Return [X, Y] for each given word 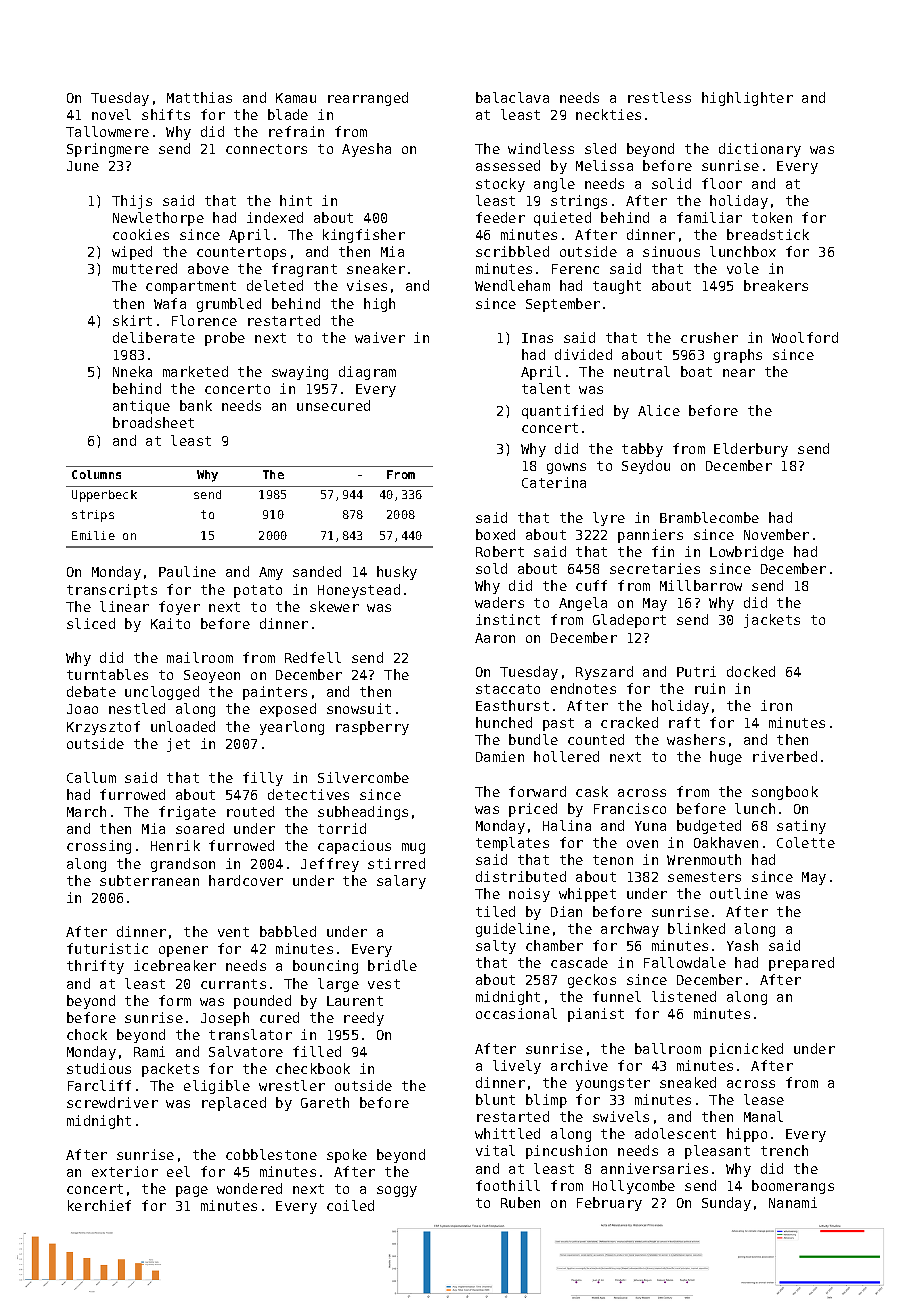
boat [696, 371]
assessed [508, 165]
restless [659, 97]
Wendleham [512, 285]
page [192, 1191]
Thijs [132, 202]
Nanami [793, 1202]
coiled [350, 1205]
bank [196, 405]
